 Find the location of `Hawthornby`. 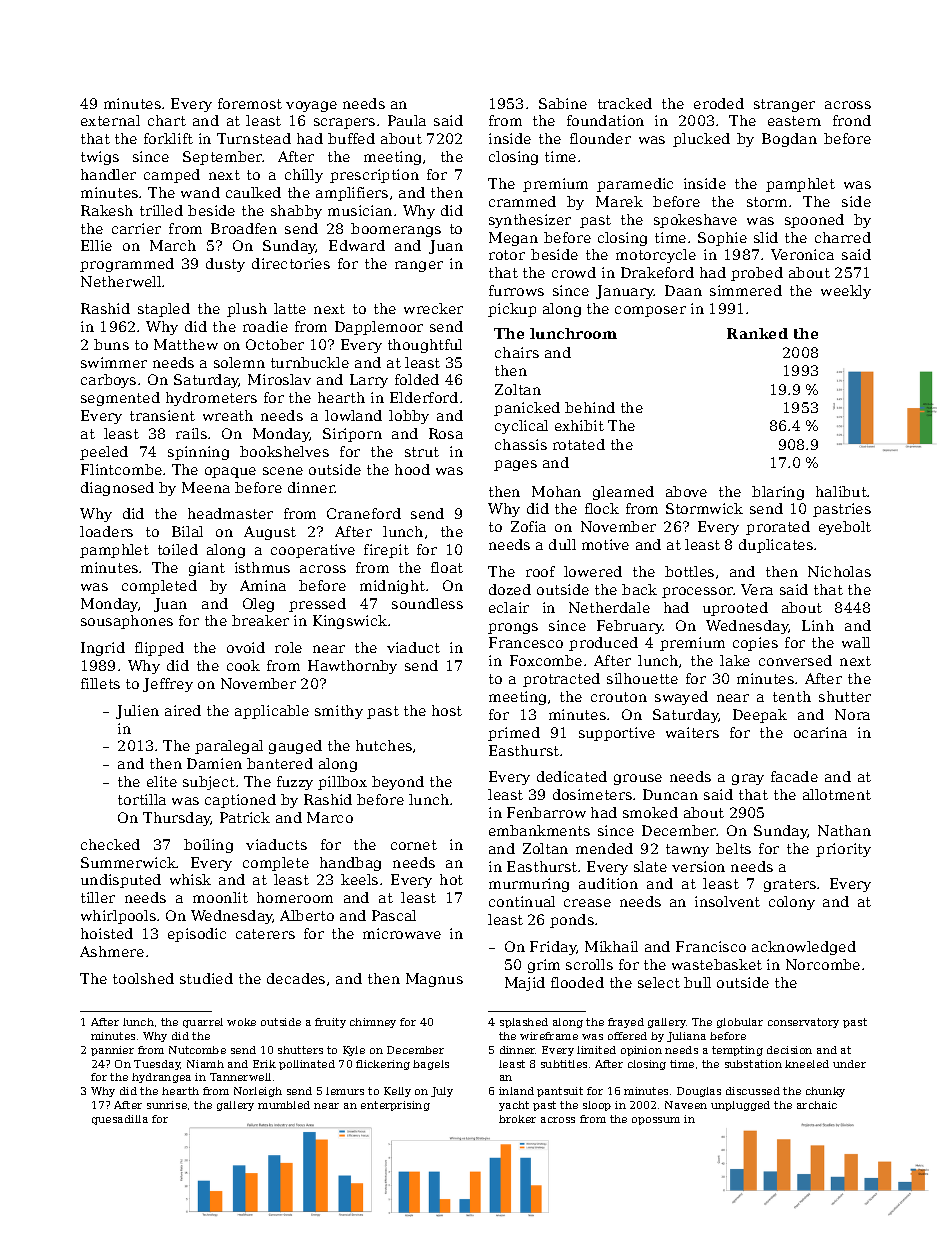

Hawthornby is located at coordinates (352, 667).
